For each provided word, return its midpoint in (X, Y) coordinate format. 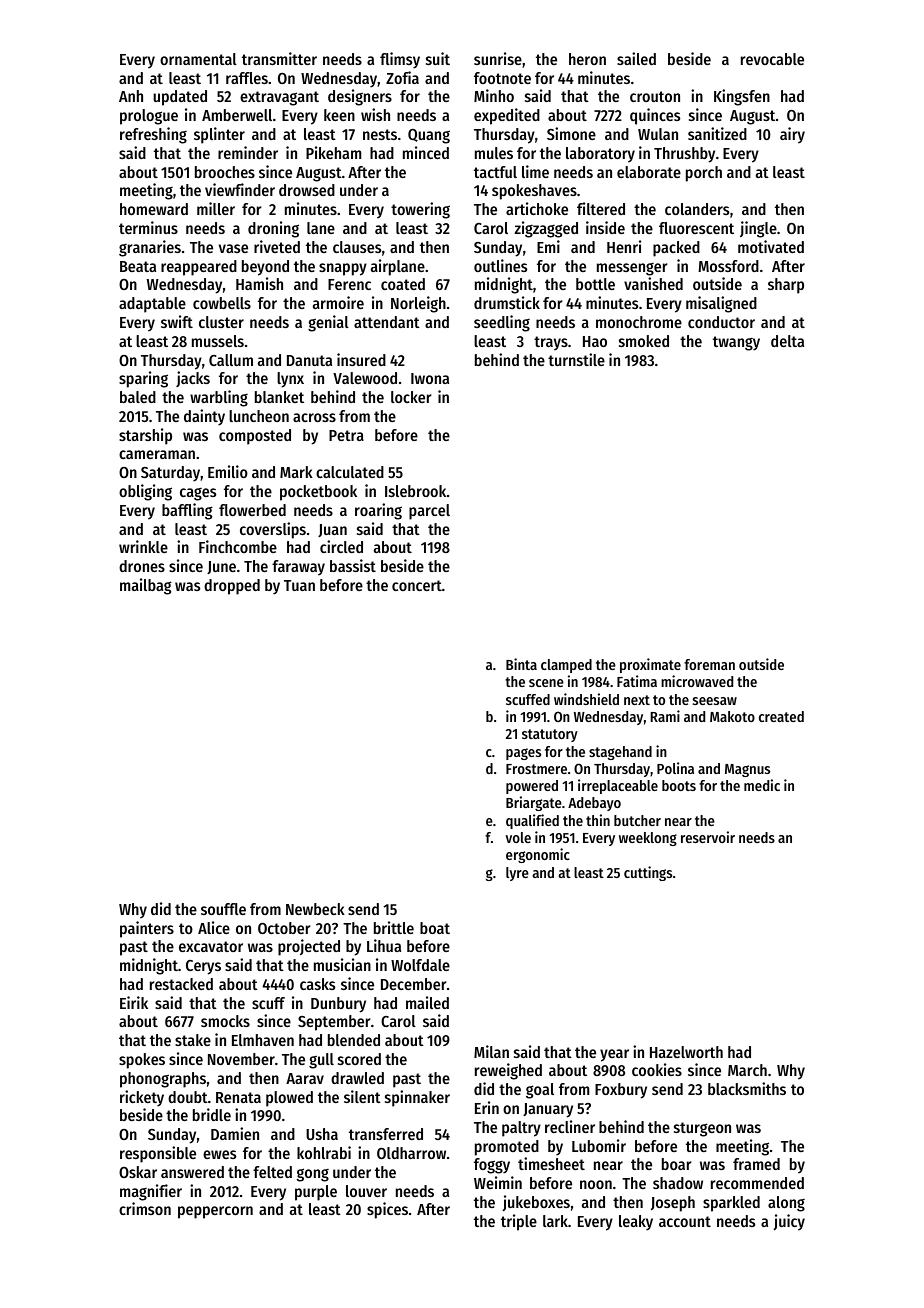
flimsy (400, 60)
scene (546, 683)
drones (142, 566)
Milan (491, 1051)
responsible (158, 1154)
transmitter (279, 58)
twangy (736, 343)
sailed (636, 58)
